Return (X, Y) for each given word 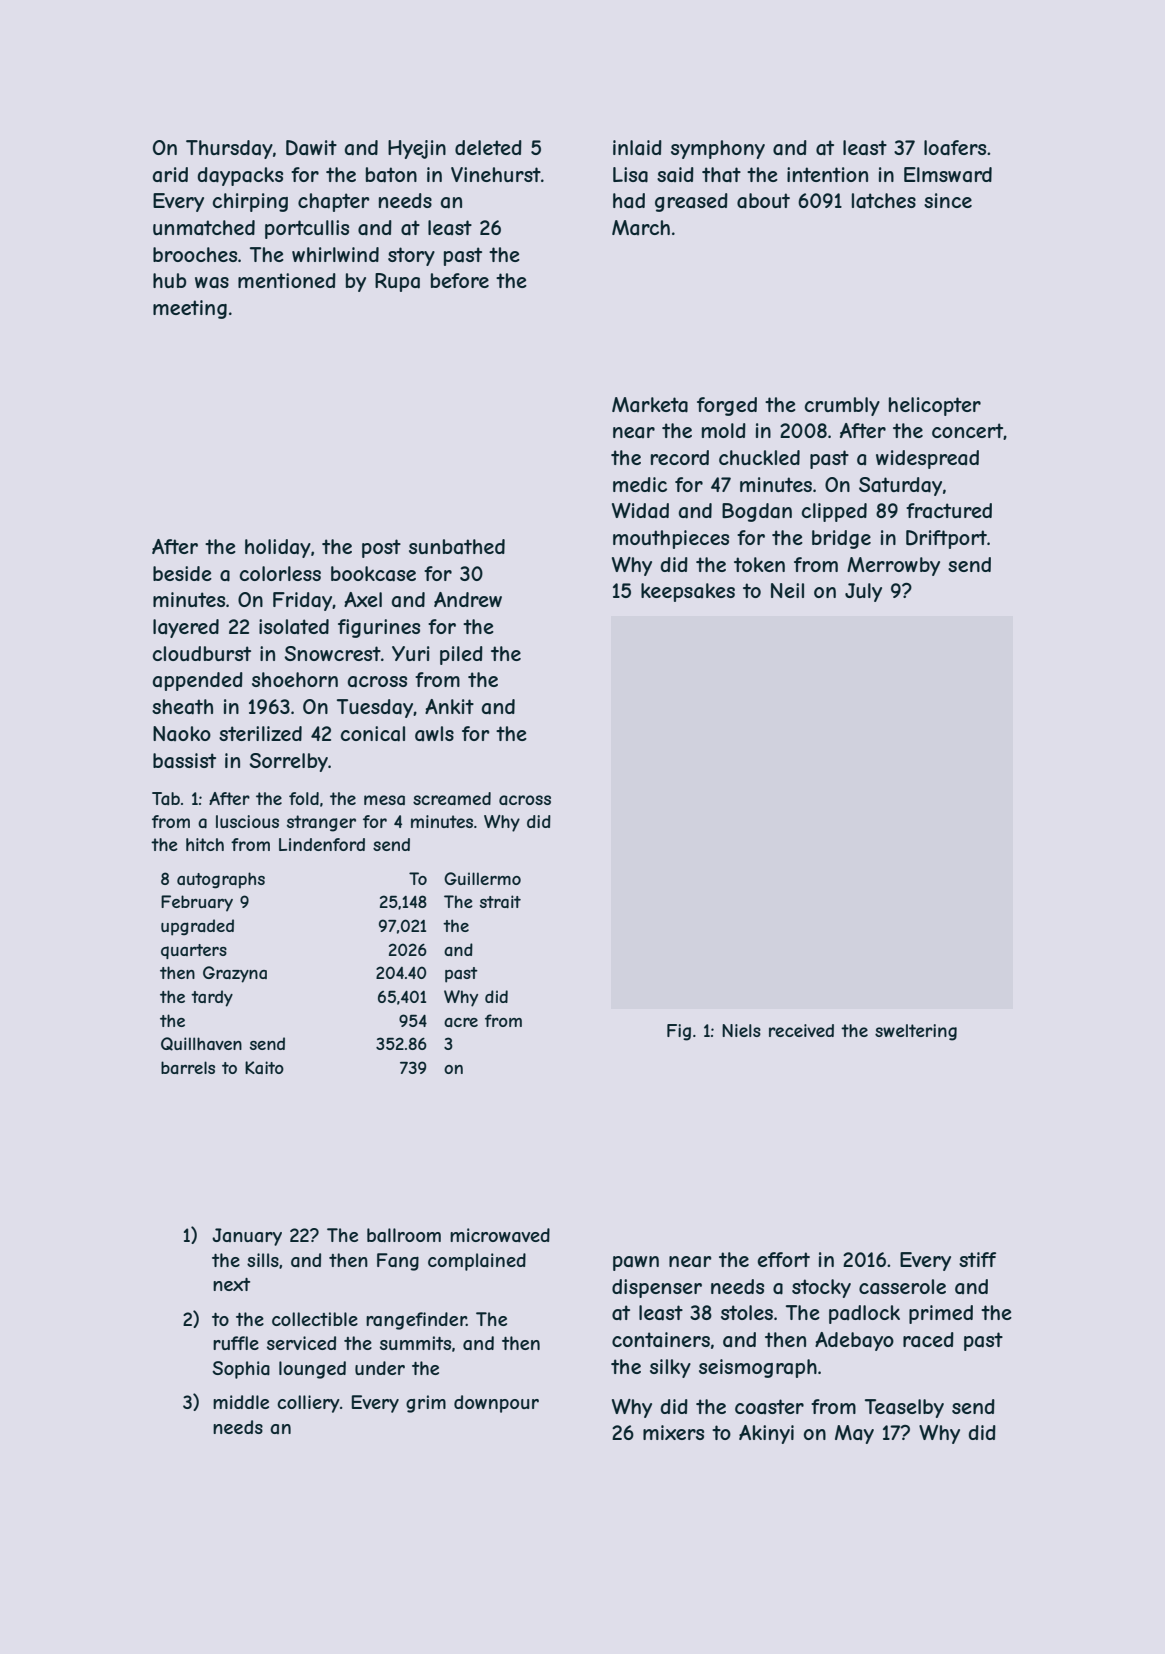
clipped (834, 512)
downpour (496, 1404)
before (460, 280)
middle (241, 1402)
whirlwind (335, 254)
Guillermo (482, 878)
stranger (321, 823)
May (854, 1434)
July (863, 592)
